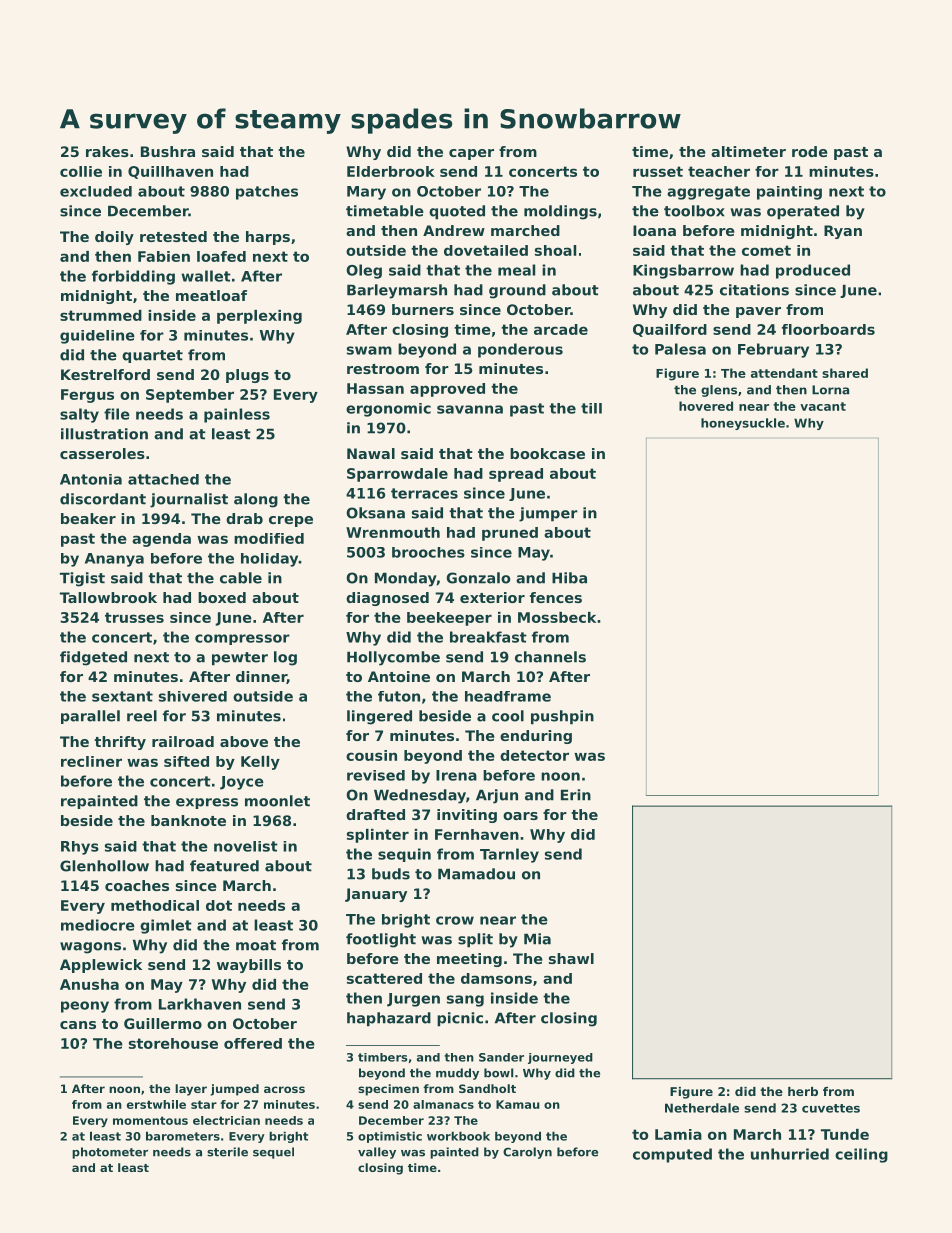 Image resolution: width=952 pixels, height=1233 pixels. What do you see at coordinates (706, 406) in the screenshot?
I see `hovered` at bounding box center [706, 406].
